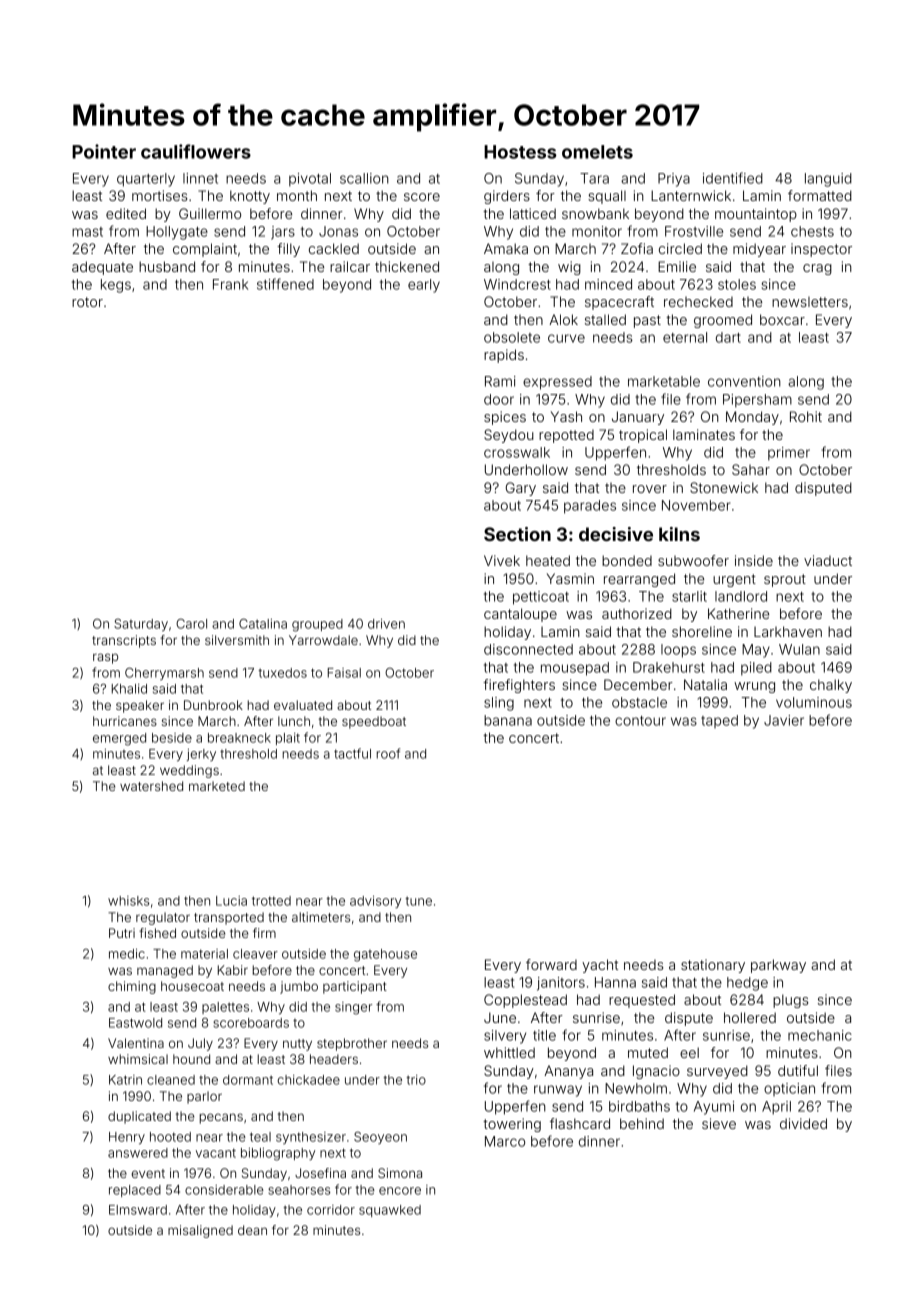 Image resolution: width=924 pixels, height=1308 pixels. I want to click on Alok, so click(563, 319).
